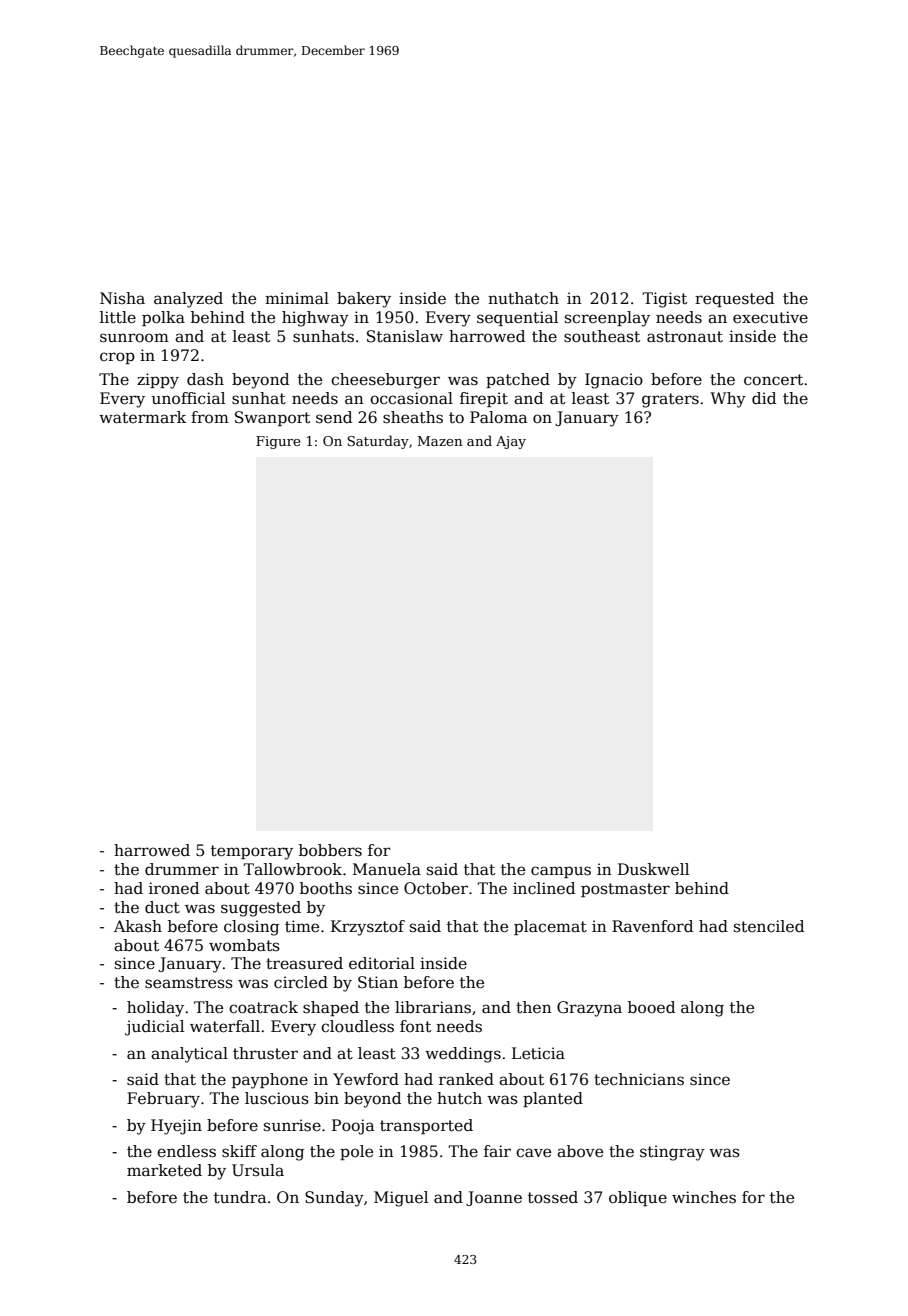 The width and height of the document is (908, 1316). Describe the element at coordinates (188, 300) in the document. I see `analyzed` at that location.
